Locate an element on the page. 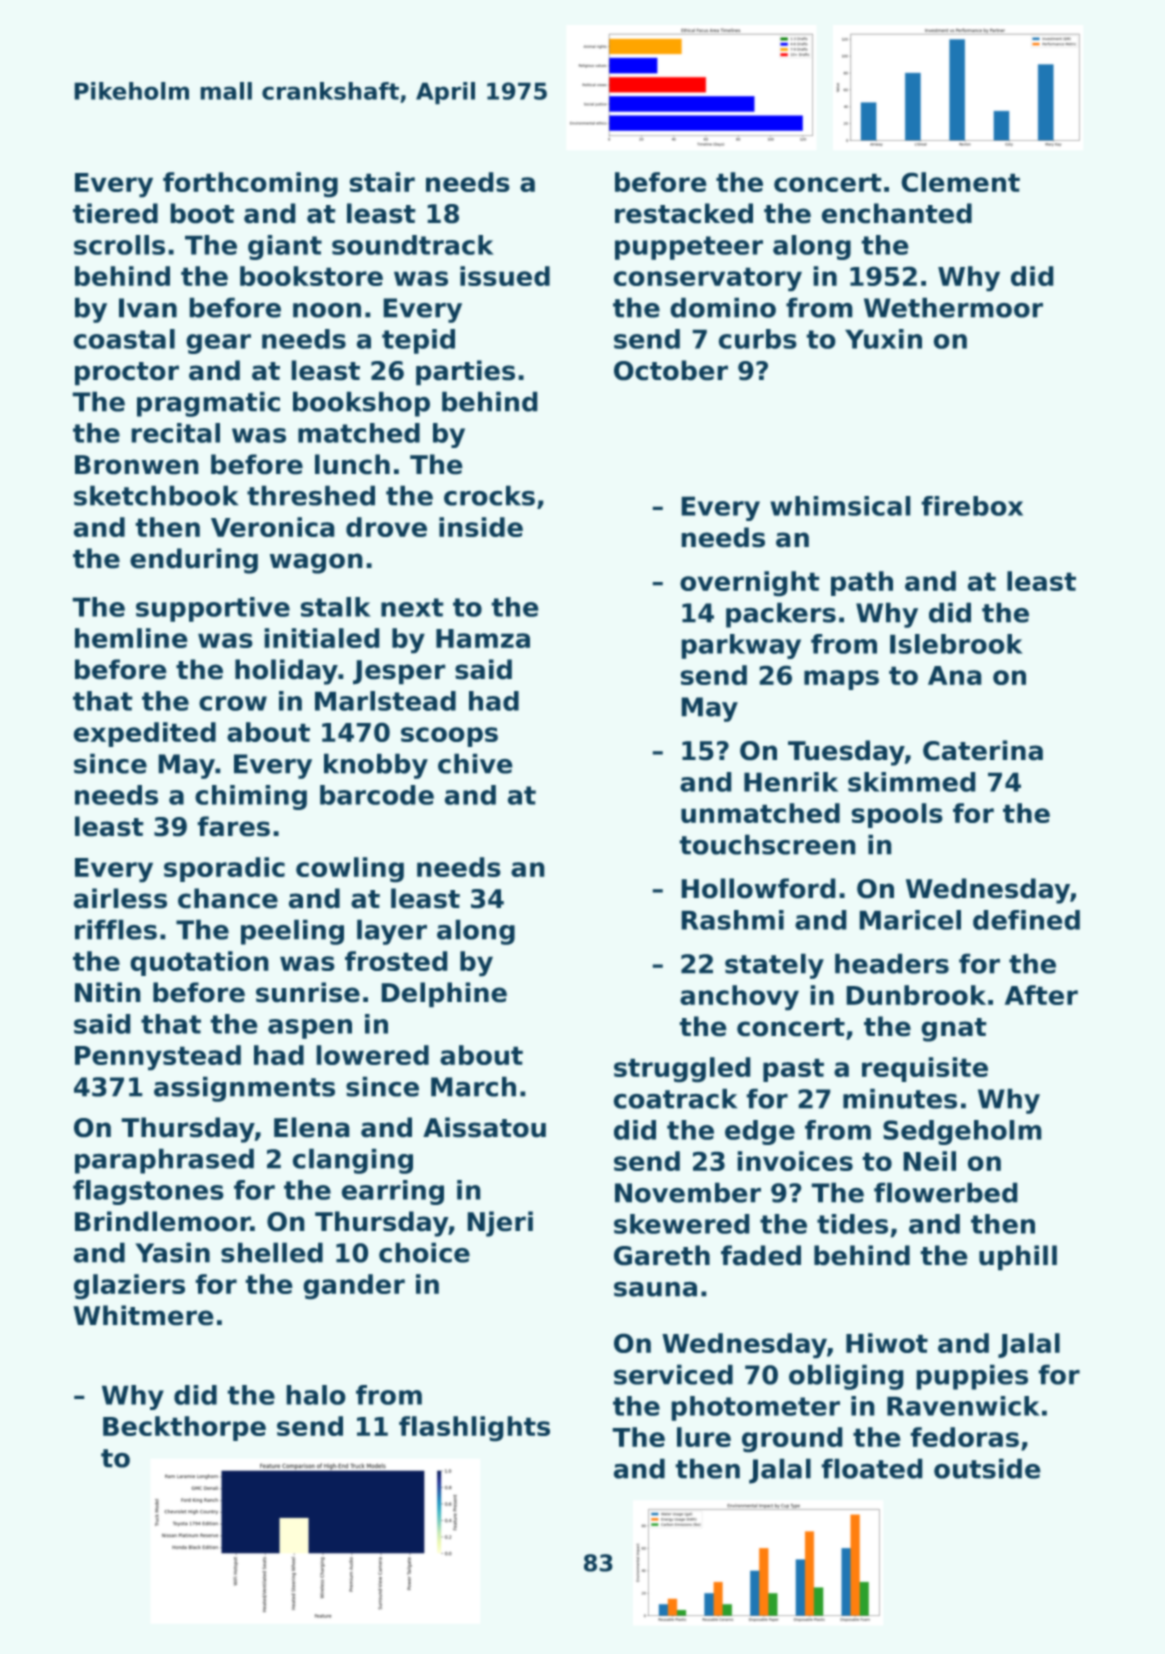  bookstore is located at coordinates (311, 276).
